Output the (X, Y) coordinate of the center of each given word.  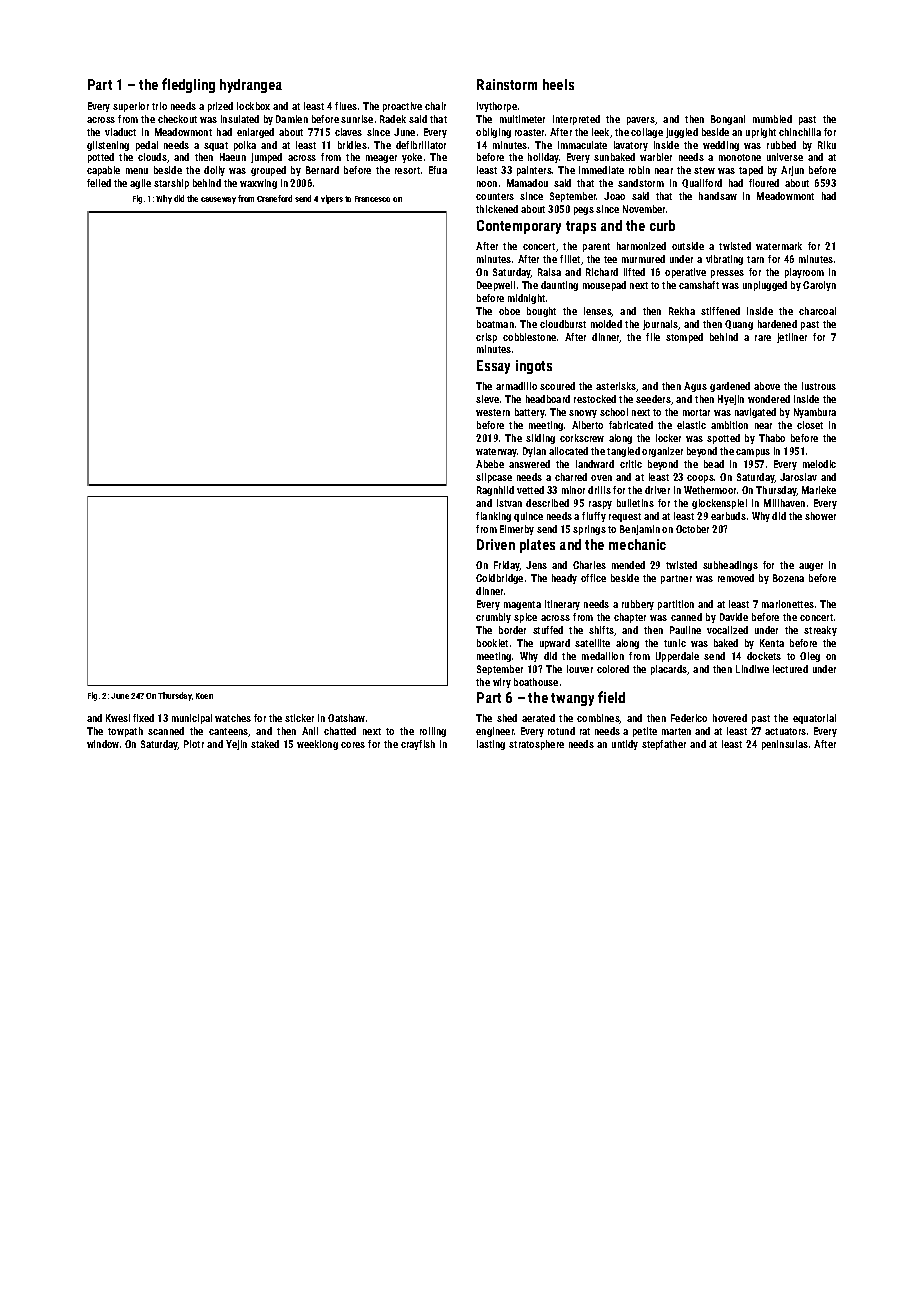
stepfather (664, 745)
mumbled (772, 119)
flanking (493, 517)
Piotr (194, 744)
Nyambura (815, 413)
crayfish (418, 745)
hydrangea (251, 86)
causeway (218, 200)
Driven (496, 544)
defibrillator (421, 145)
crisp (486, 338)
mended (628, 565)
